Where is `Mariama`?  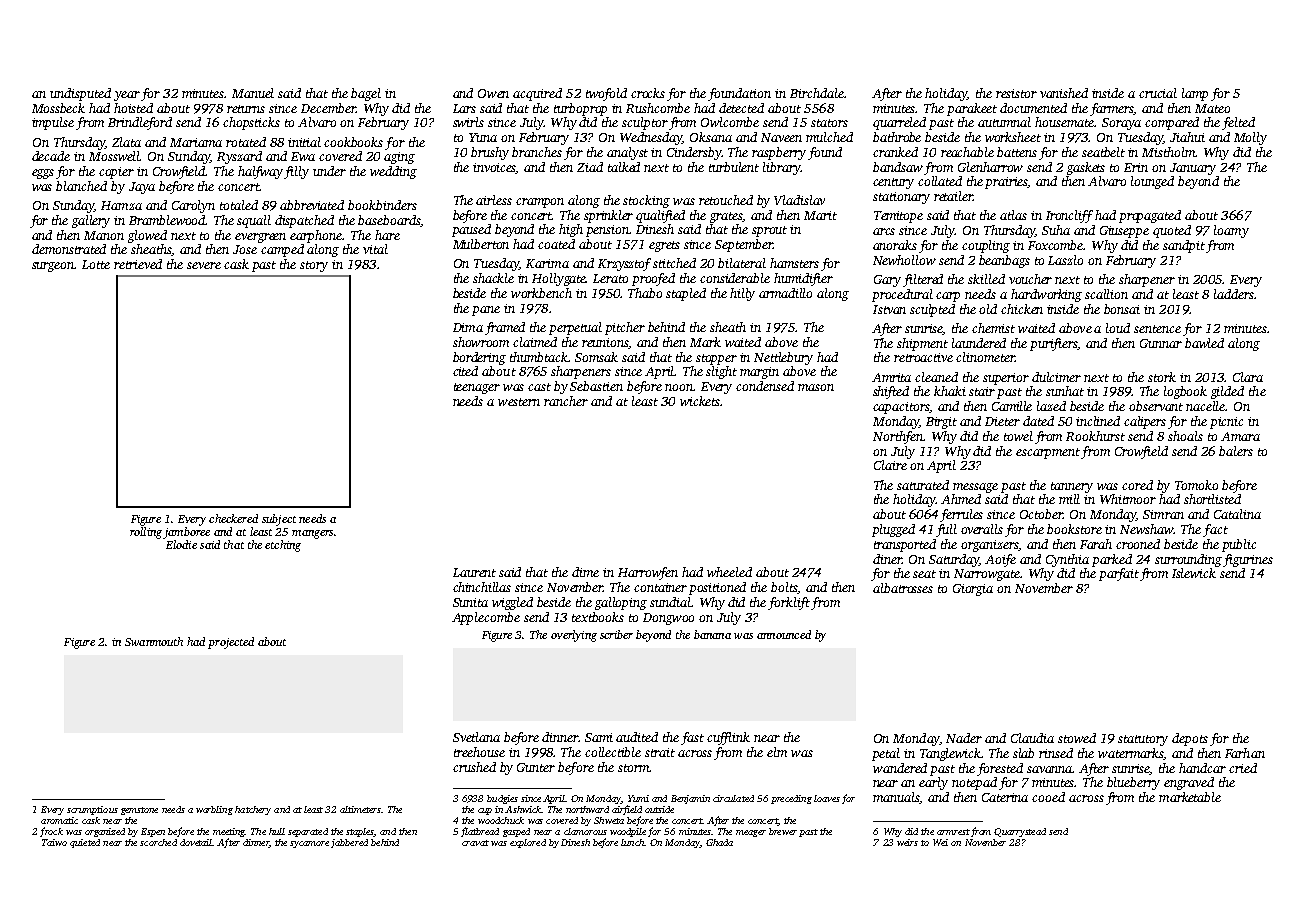 Mariama is located at coordinates (196, 142).
